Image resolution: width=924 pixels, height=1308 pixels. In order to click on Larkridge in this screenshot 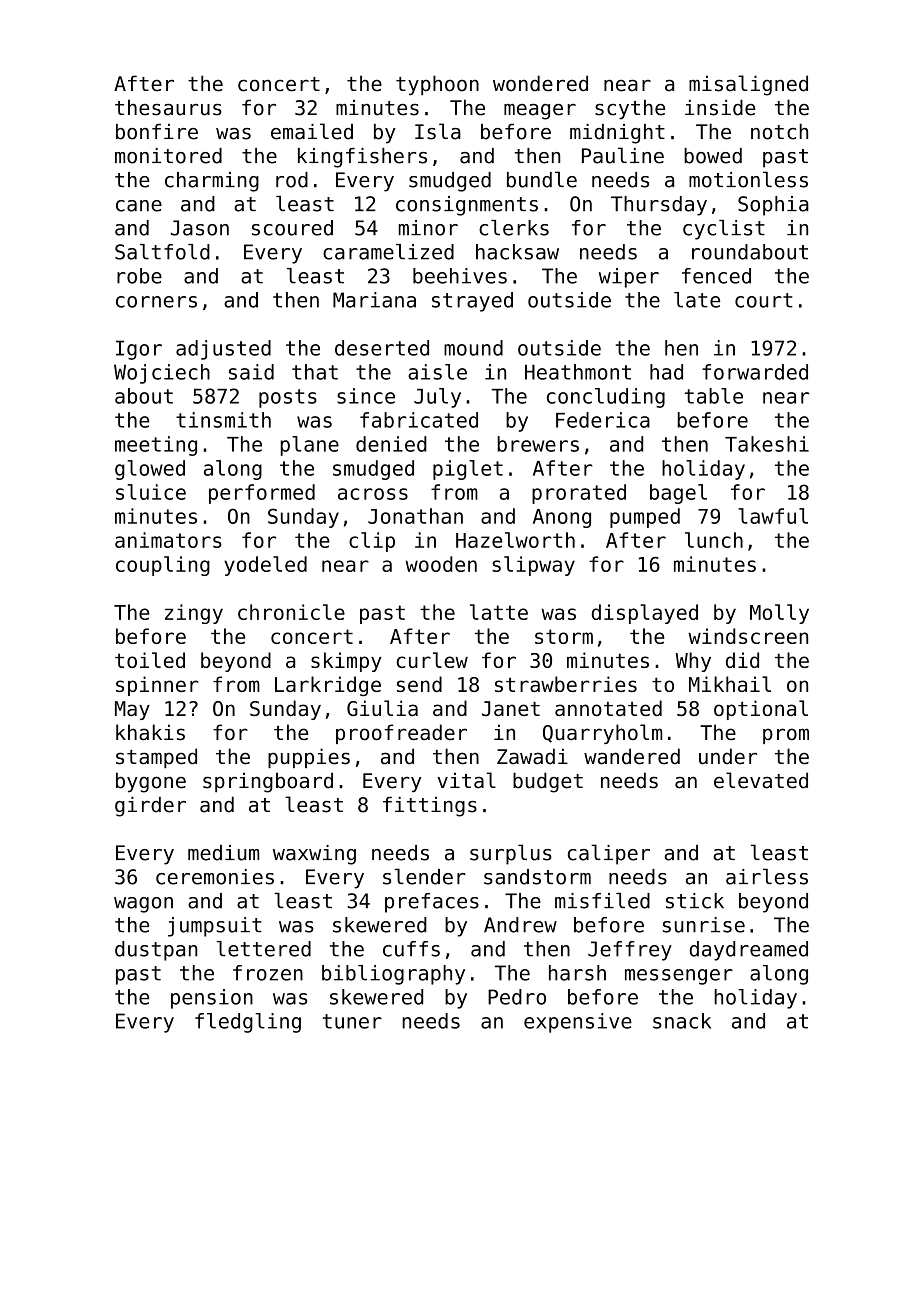, I will do `click(328, 686)`.
